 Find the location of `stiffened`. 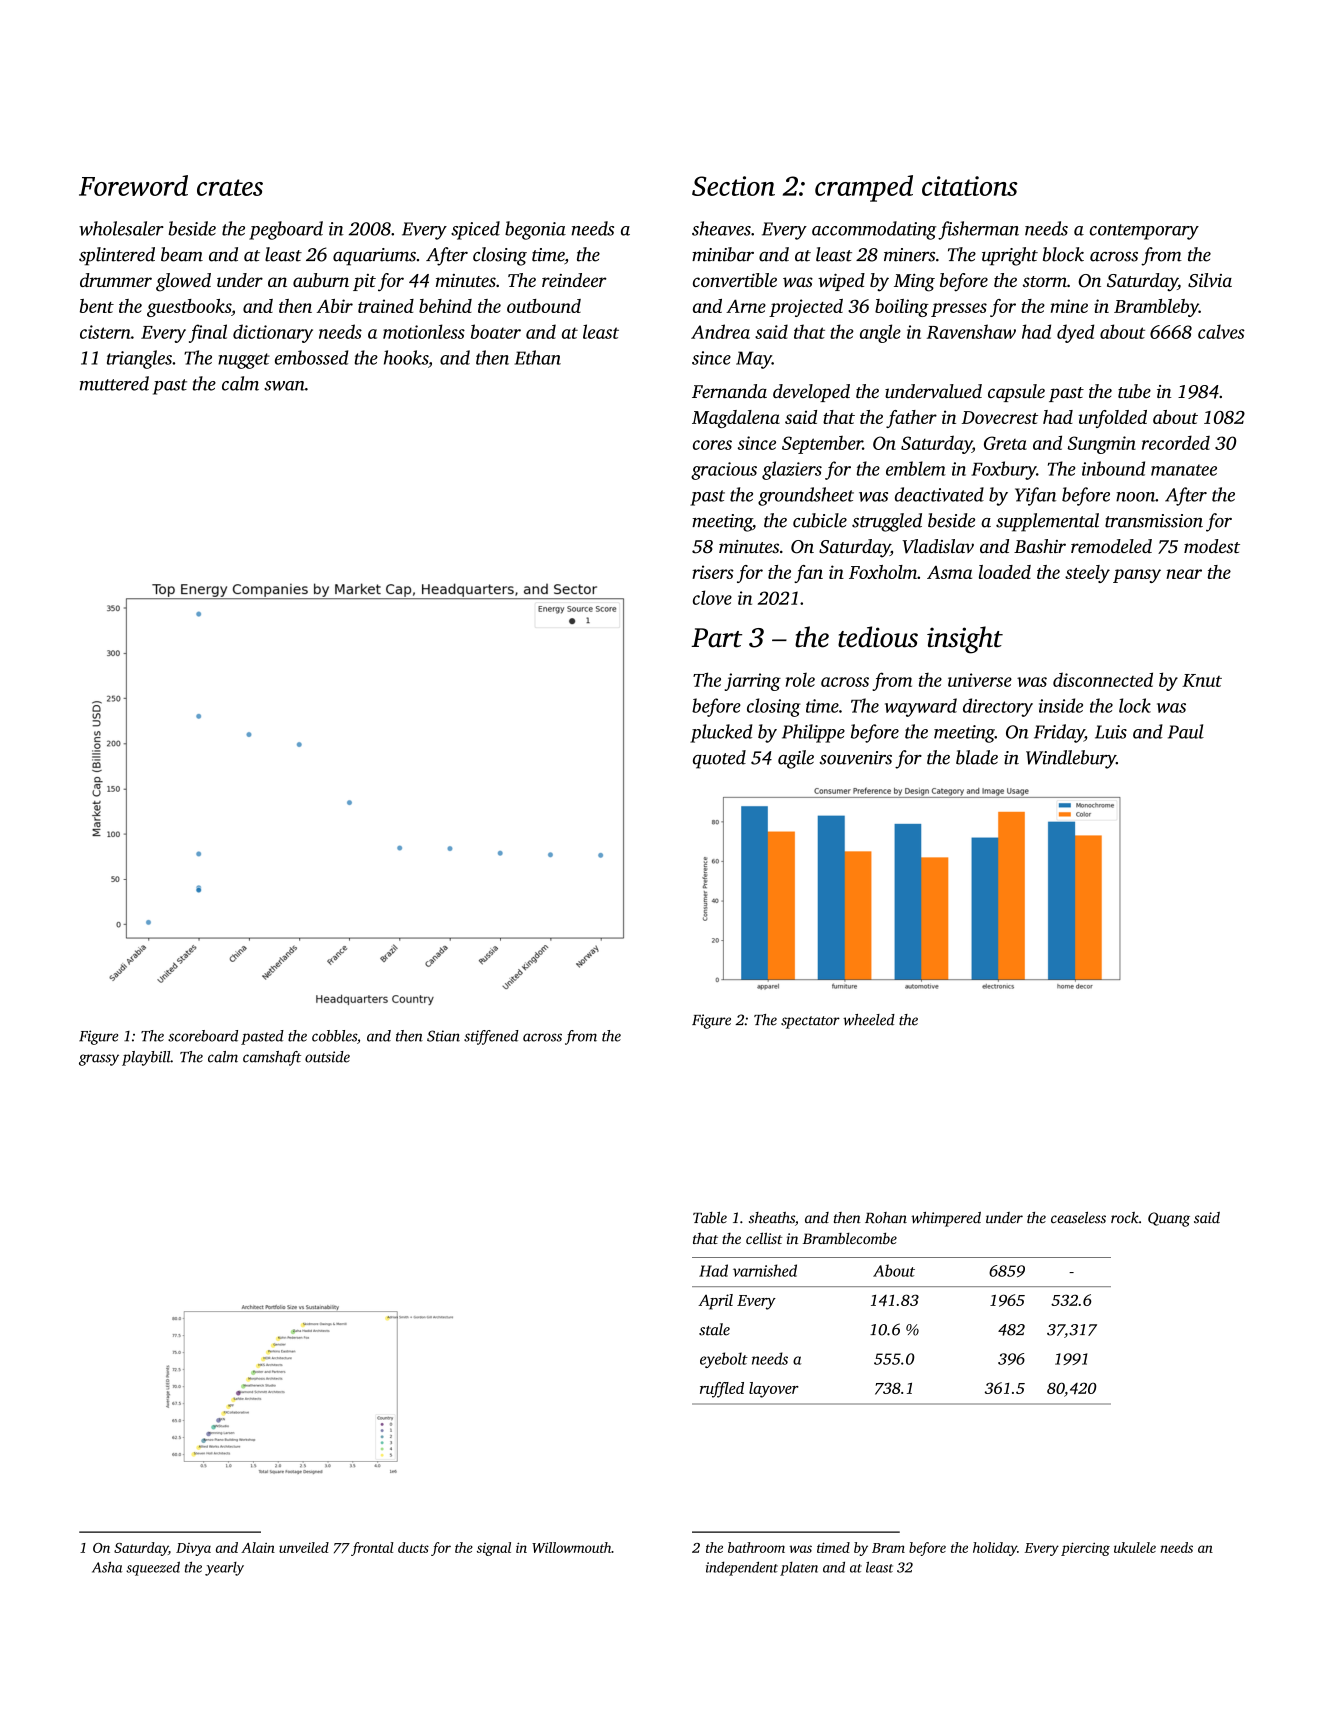

stiffened is located at coordinates (491, 1037).
